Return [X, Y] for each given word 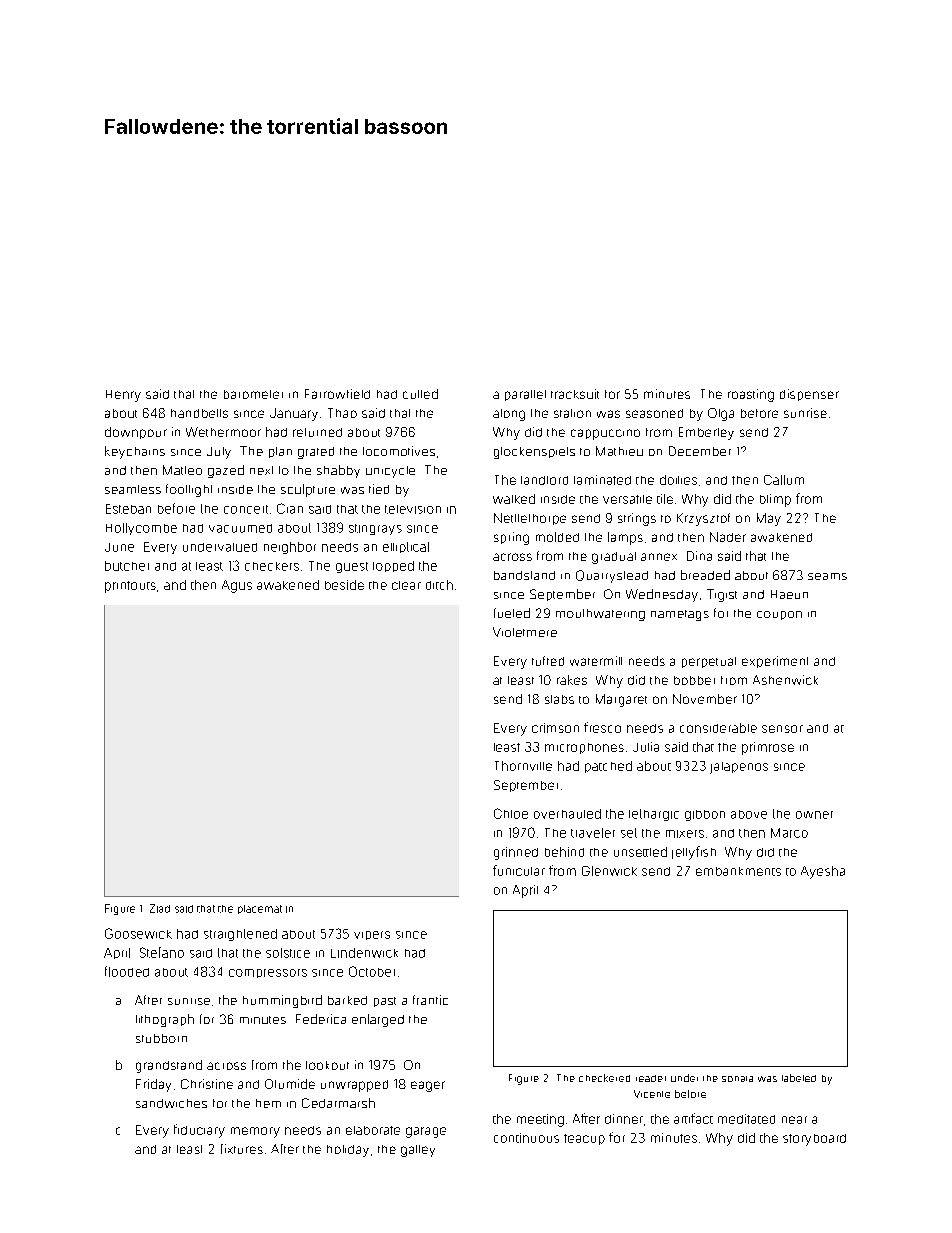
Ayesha [823, 872]
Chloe [511, 813]
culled [420, 394]
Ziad [160, 908]
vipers [372, 935]
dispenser [809, 395]
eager [428, 1086]
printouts [130, 587]
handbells [199, 413]
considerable [718, 728]
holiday [348, 1151]
